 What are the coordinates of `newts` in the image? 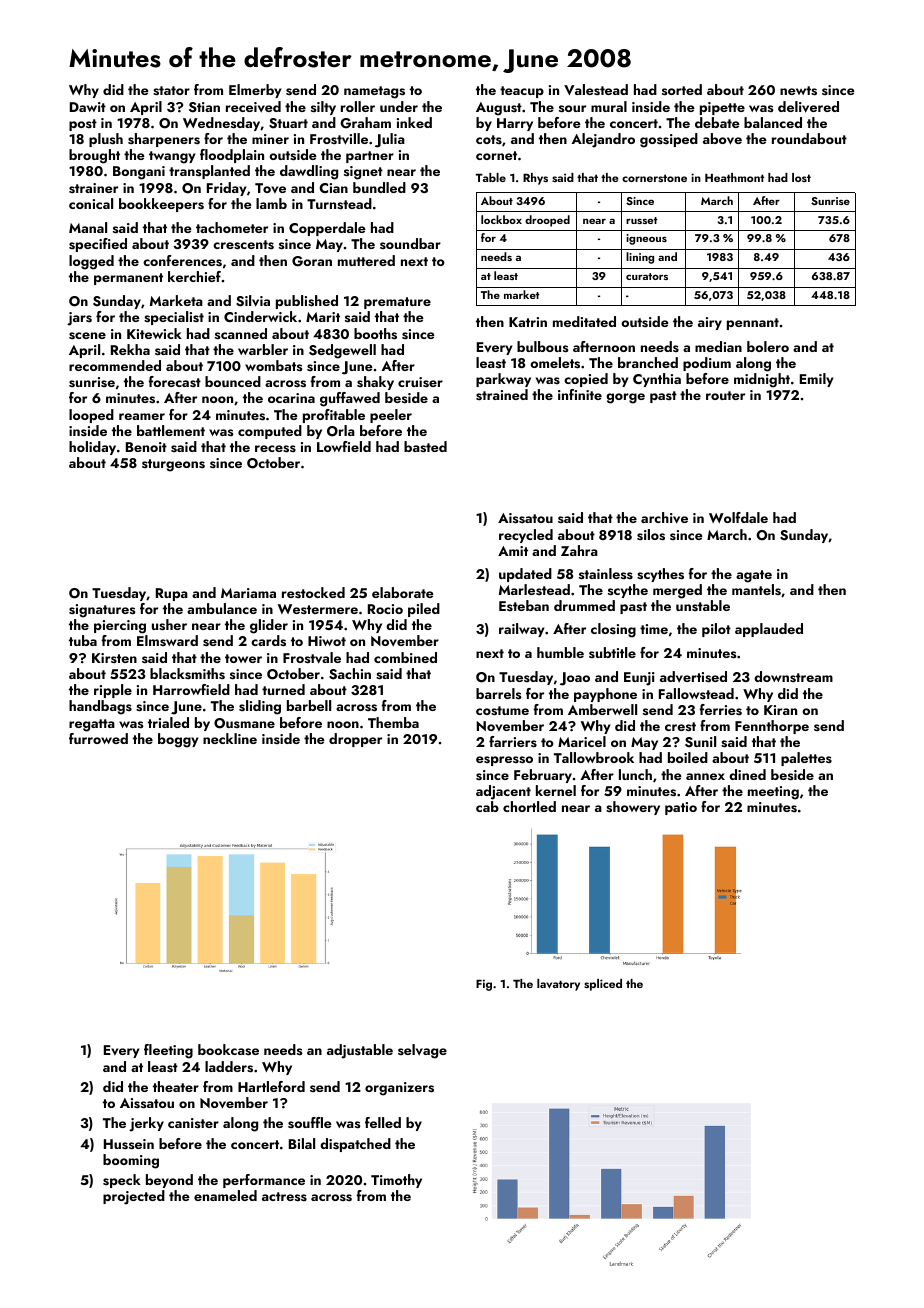 It's located at (798, 91).
